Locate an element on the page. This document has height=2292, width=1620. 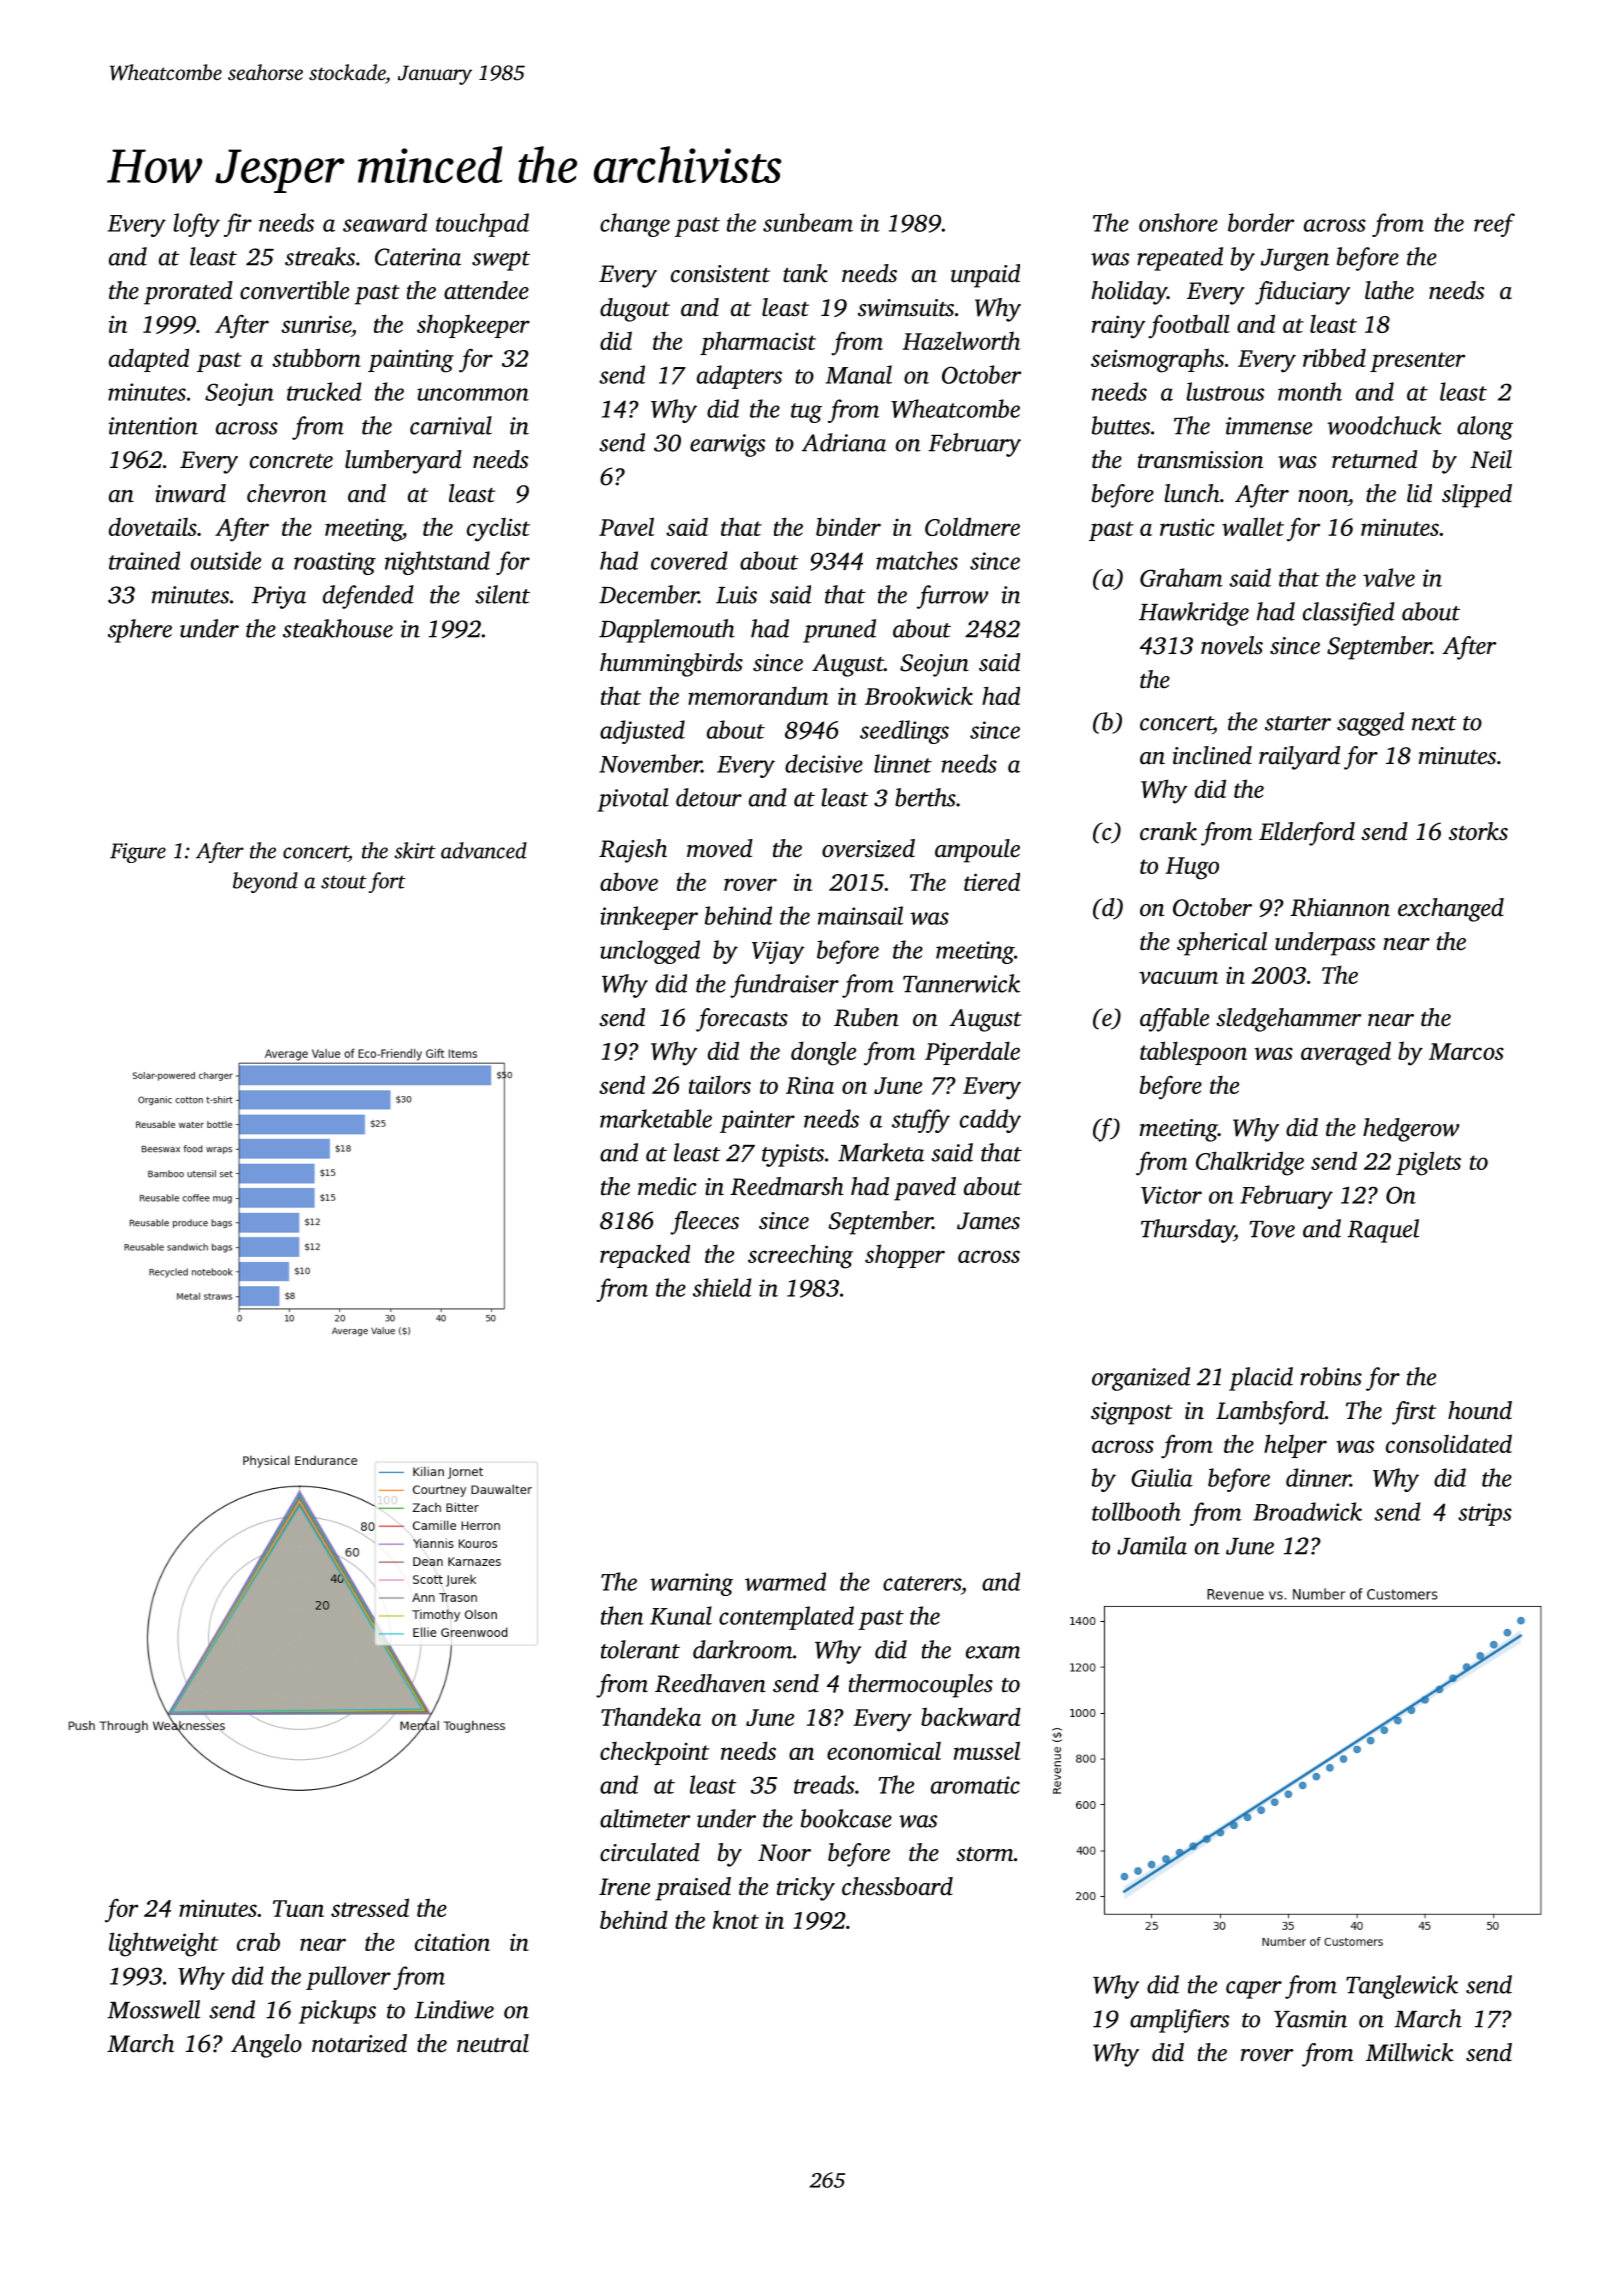
repacked is located at coordinates (645, 1256).
